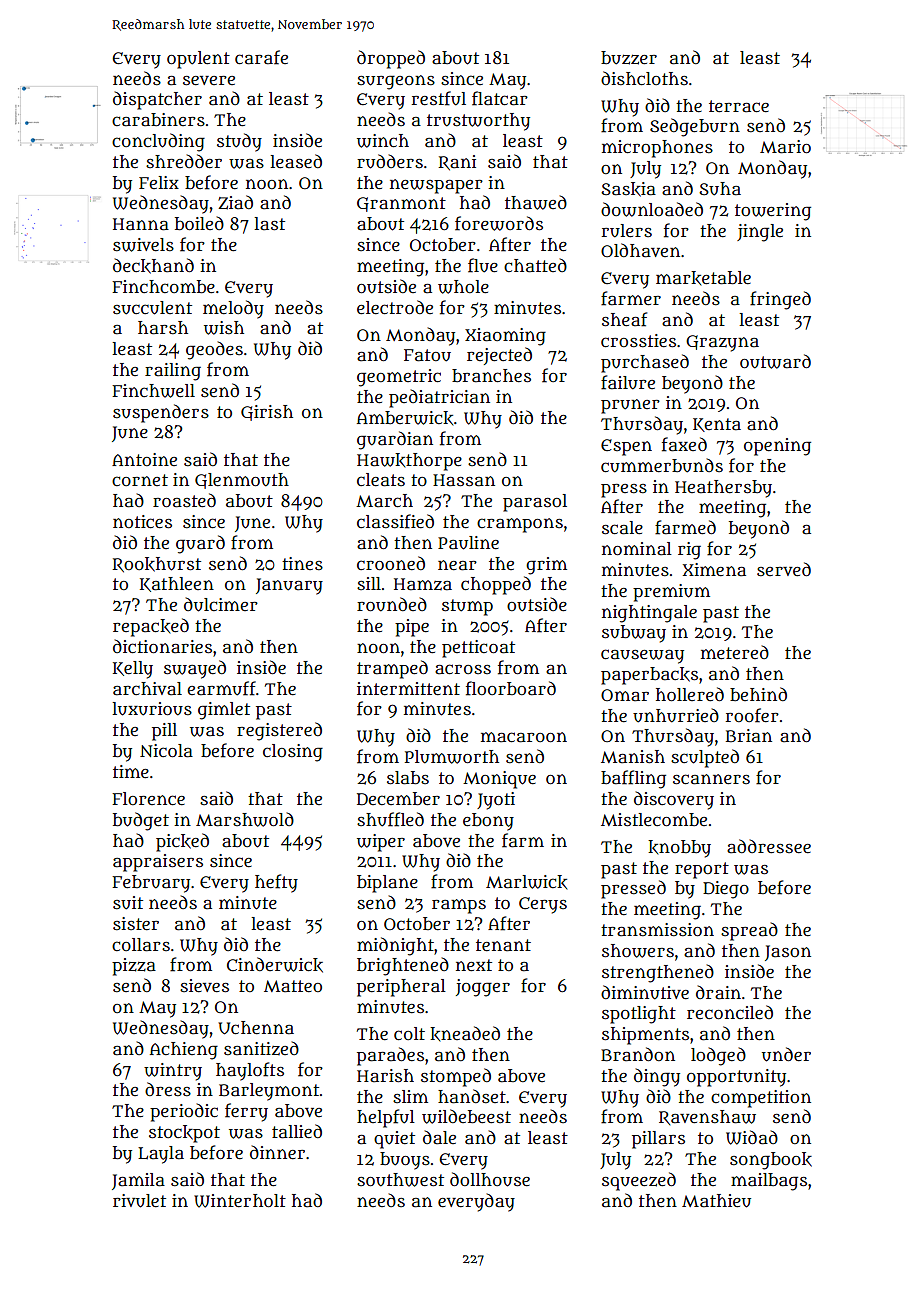 Image resolution: width=924 pixels, height=1308 pixels. Describe the element at coordinates (726, 890) in the page. I see `Diego` at that location.
